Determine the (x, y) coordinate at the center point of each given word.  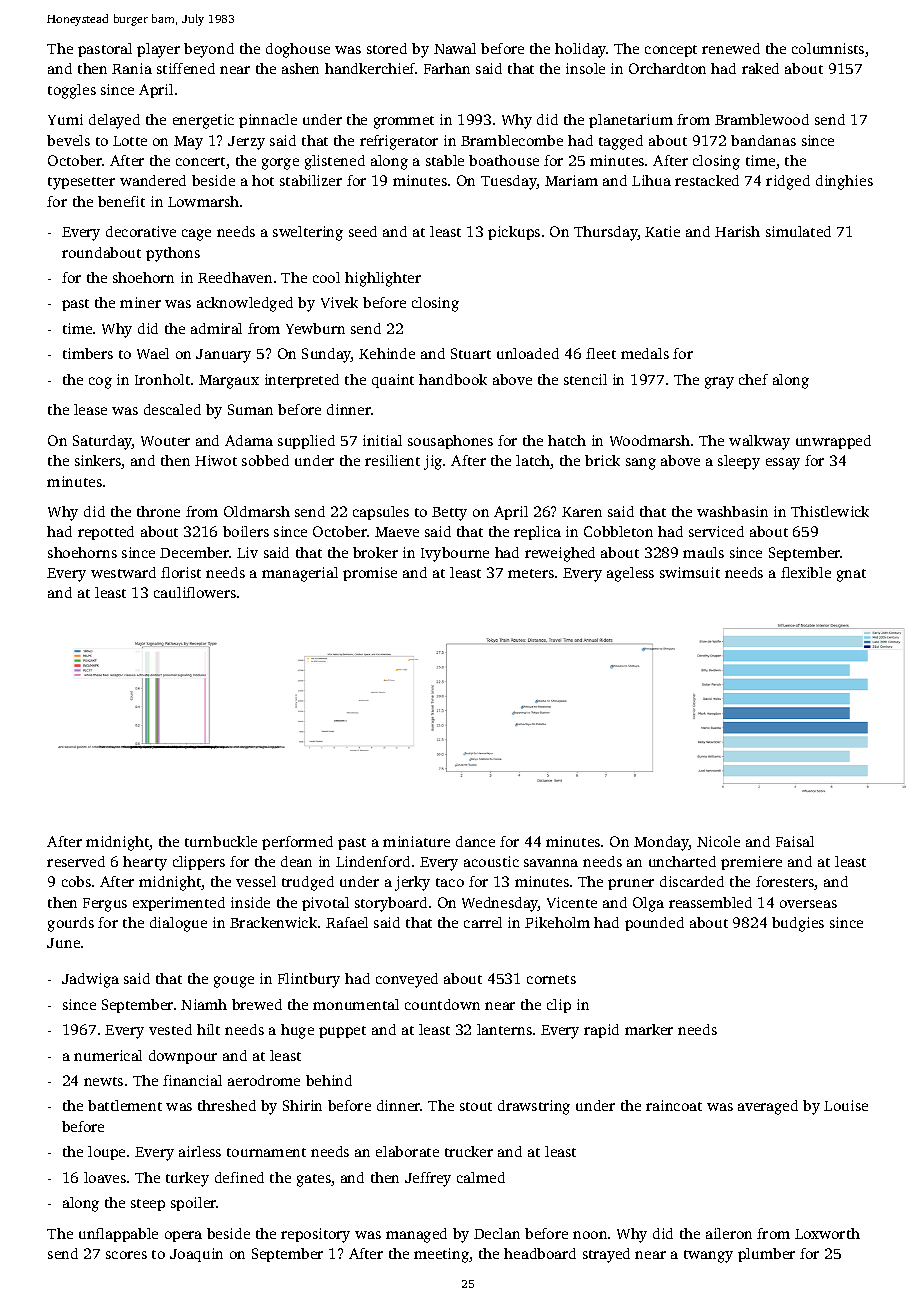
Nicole (718, 841)
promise (370, 574)
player (158, 50)
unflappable (118, 1235)
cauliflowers (195, 592)
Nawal (455, 48)
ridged (788, 182)
